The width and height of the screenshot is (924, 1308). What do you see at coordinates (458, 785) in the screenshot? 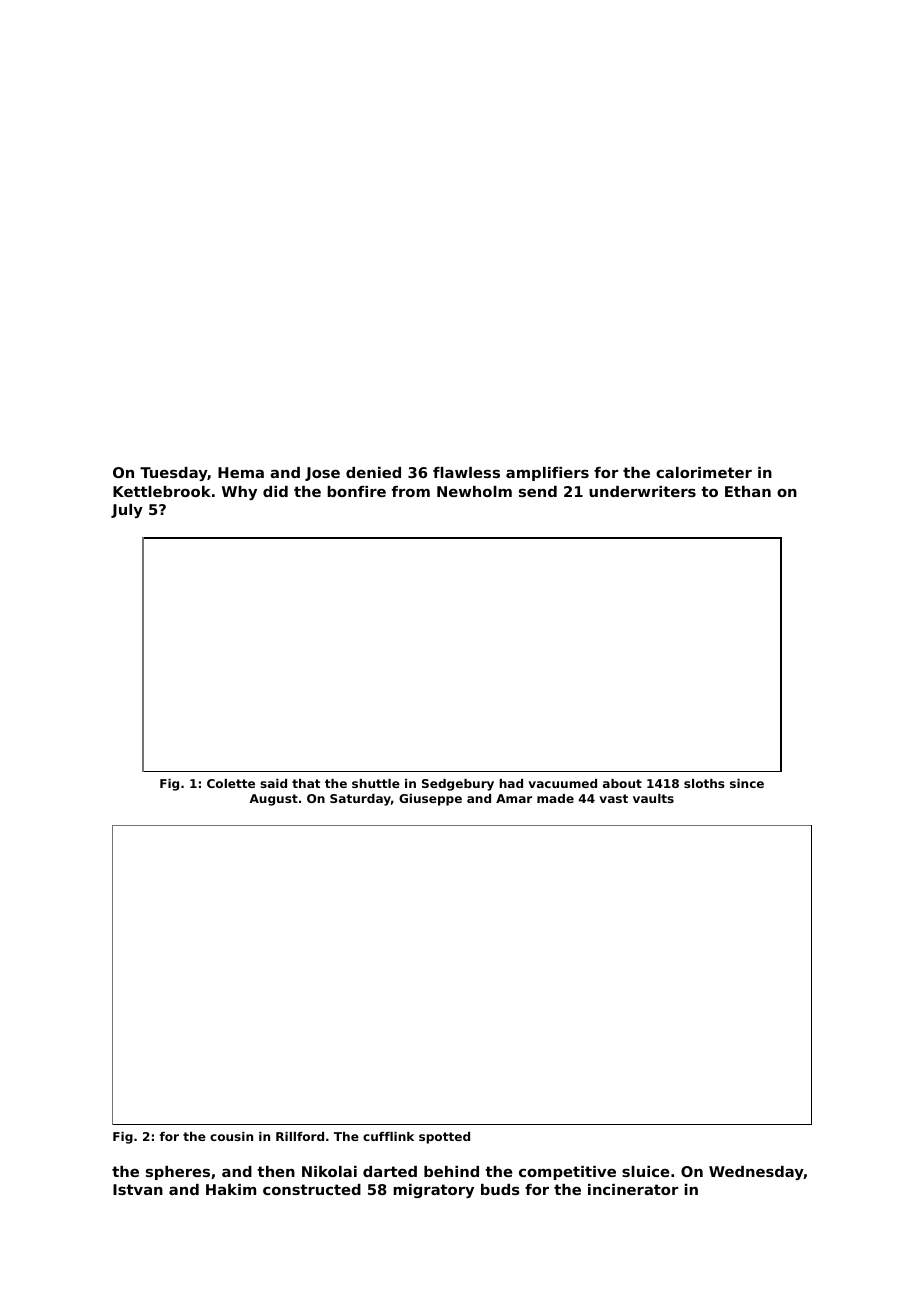
I see `Sedgebury` at bounding box center [458, 785].
